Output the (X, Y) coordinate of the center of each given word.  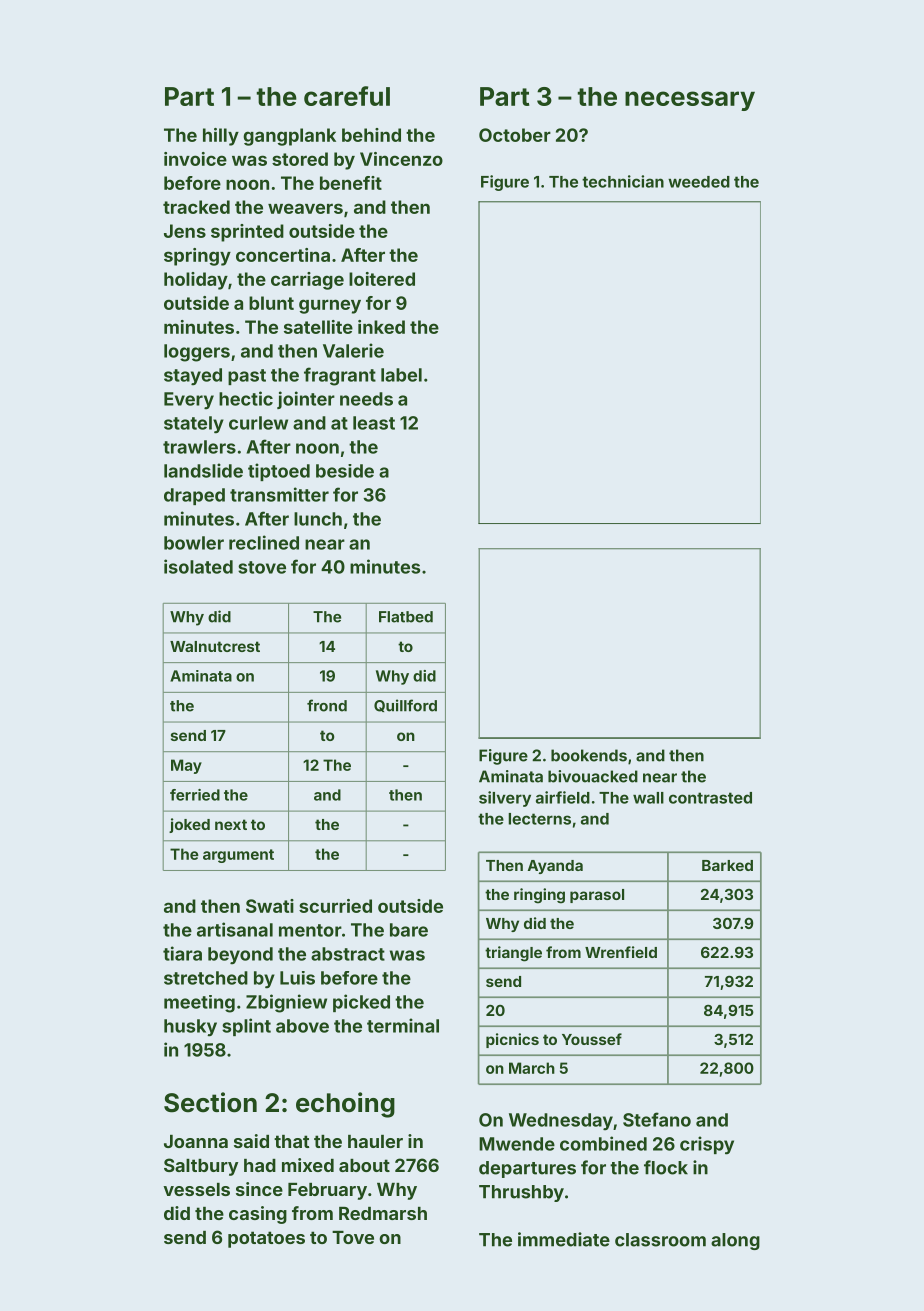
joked (189, 825)
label (401, 375)
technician (623, 181)
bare (409, 930)
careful (347, 96)
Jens (185, 231)
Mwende (517, 1144)
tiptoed (279, 472)
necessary (690, 101)
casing (258, 1215)
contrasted (710, 798)
